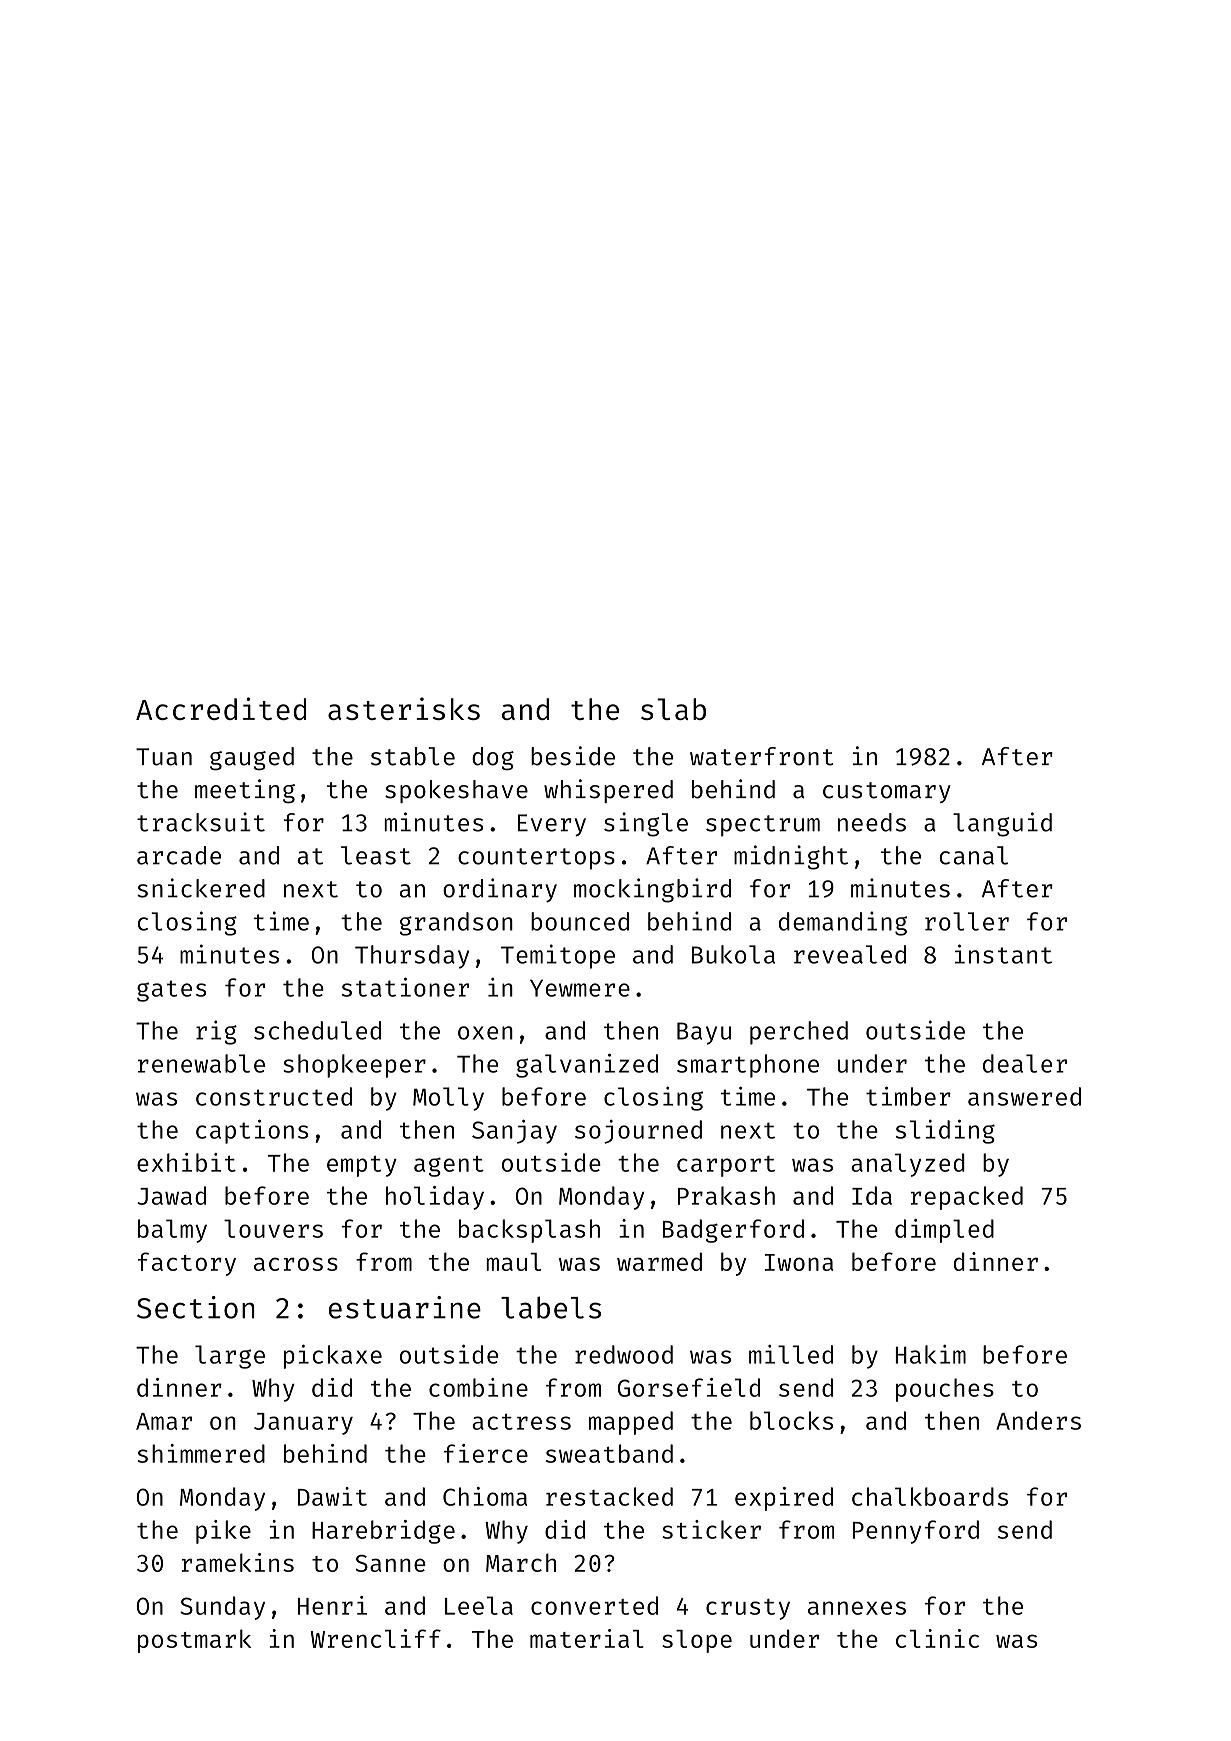  What do you see at coordinates (930, 1496) in the screenshot?
I see `chalkboards` at bounding box center [930, 1496].
